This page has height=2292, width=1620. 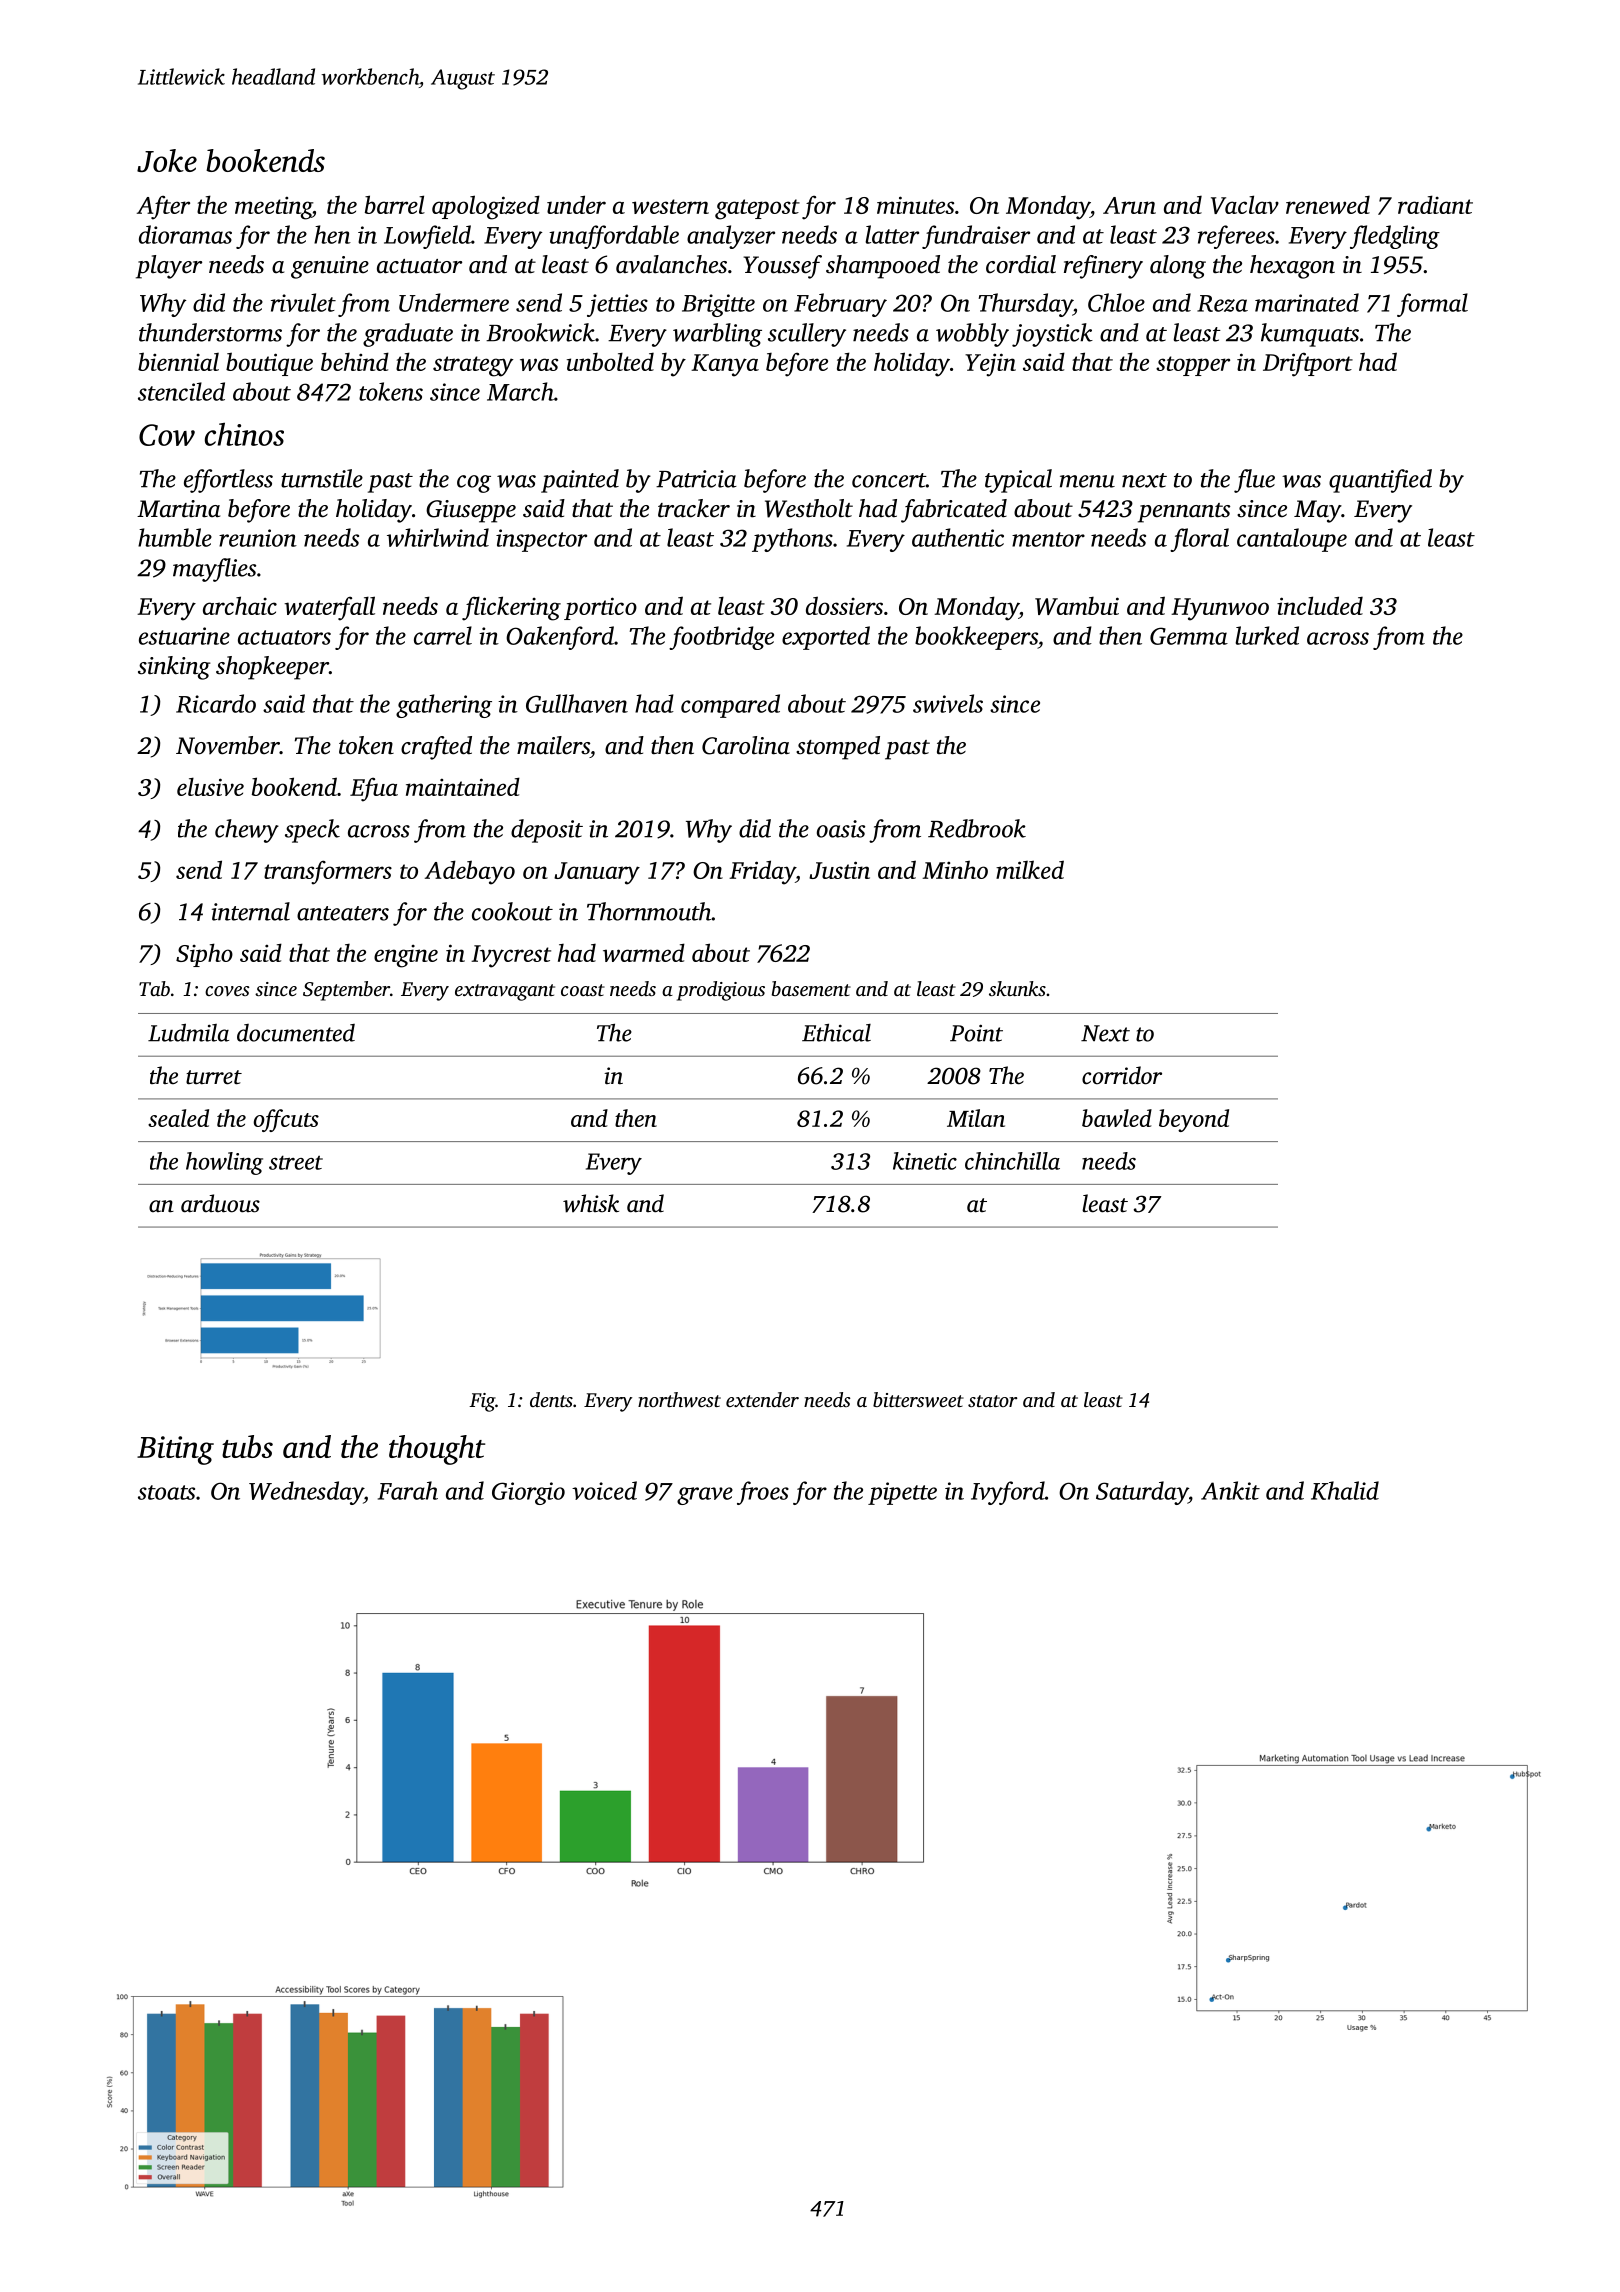 What do you see at coordinates (915, 205) in the page?
I see `minutes` at bounding box center [915, 205].
